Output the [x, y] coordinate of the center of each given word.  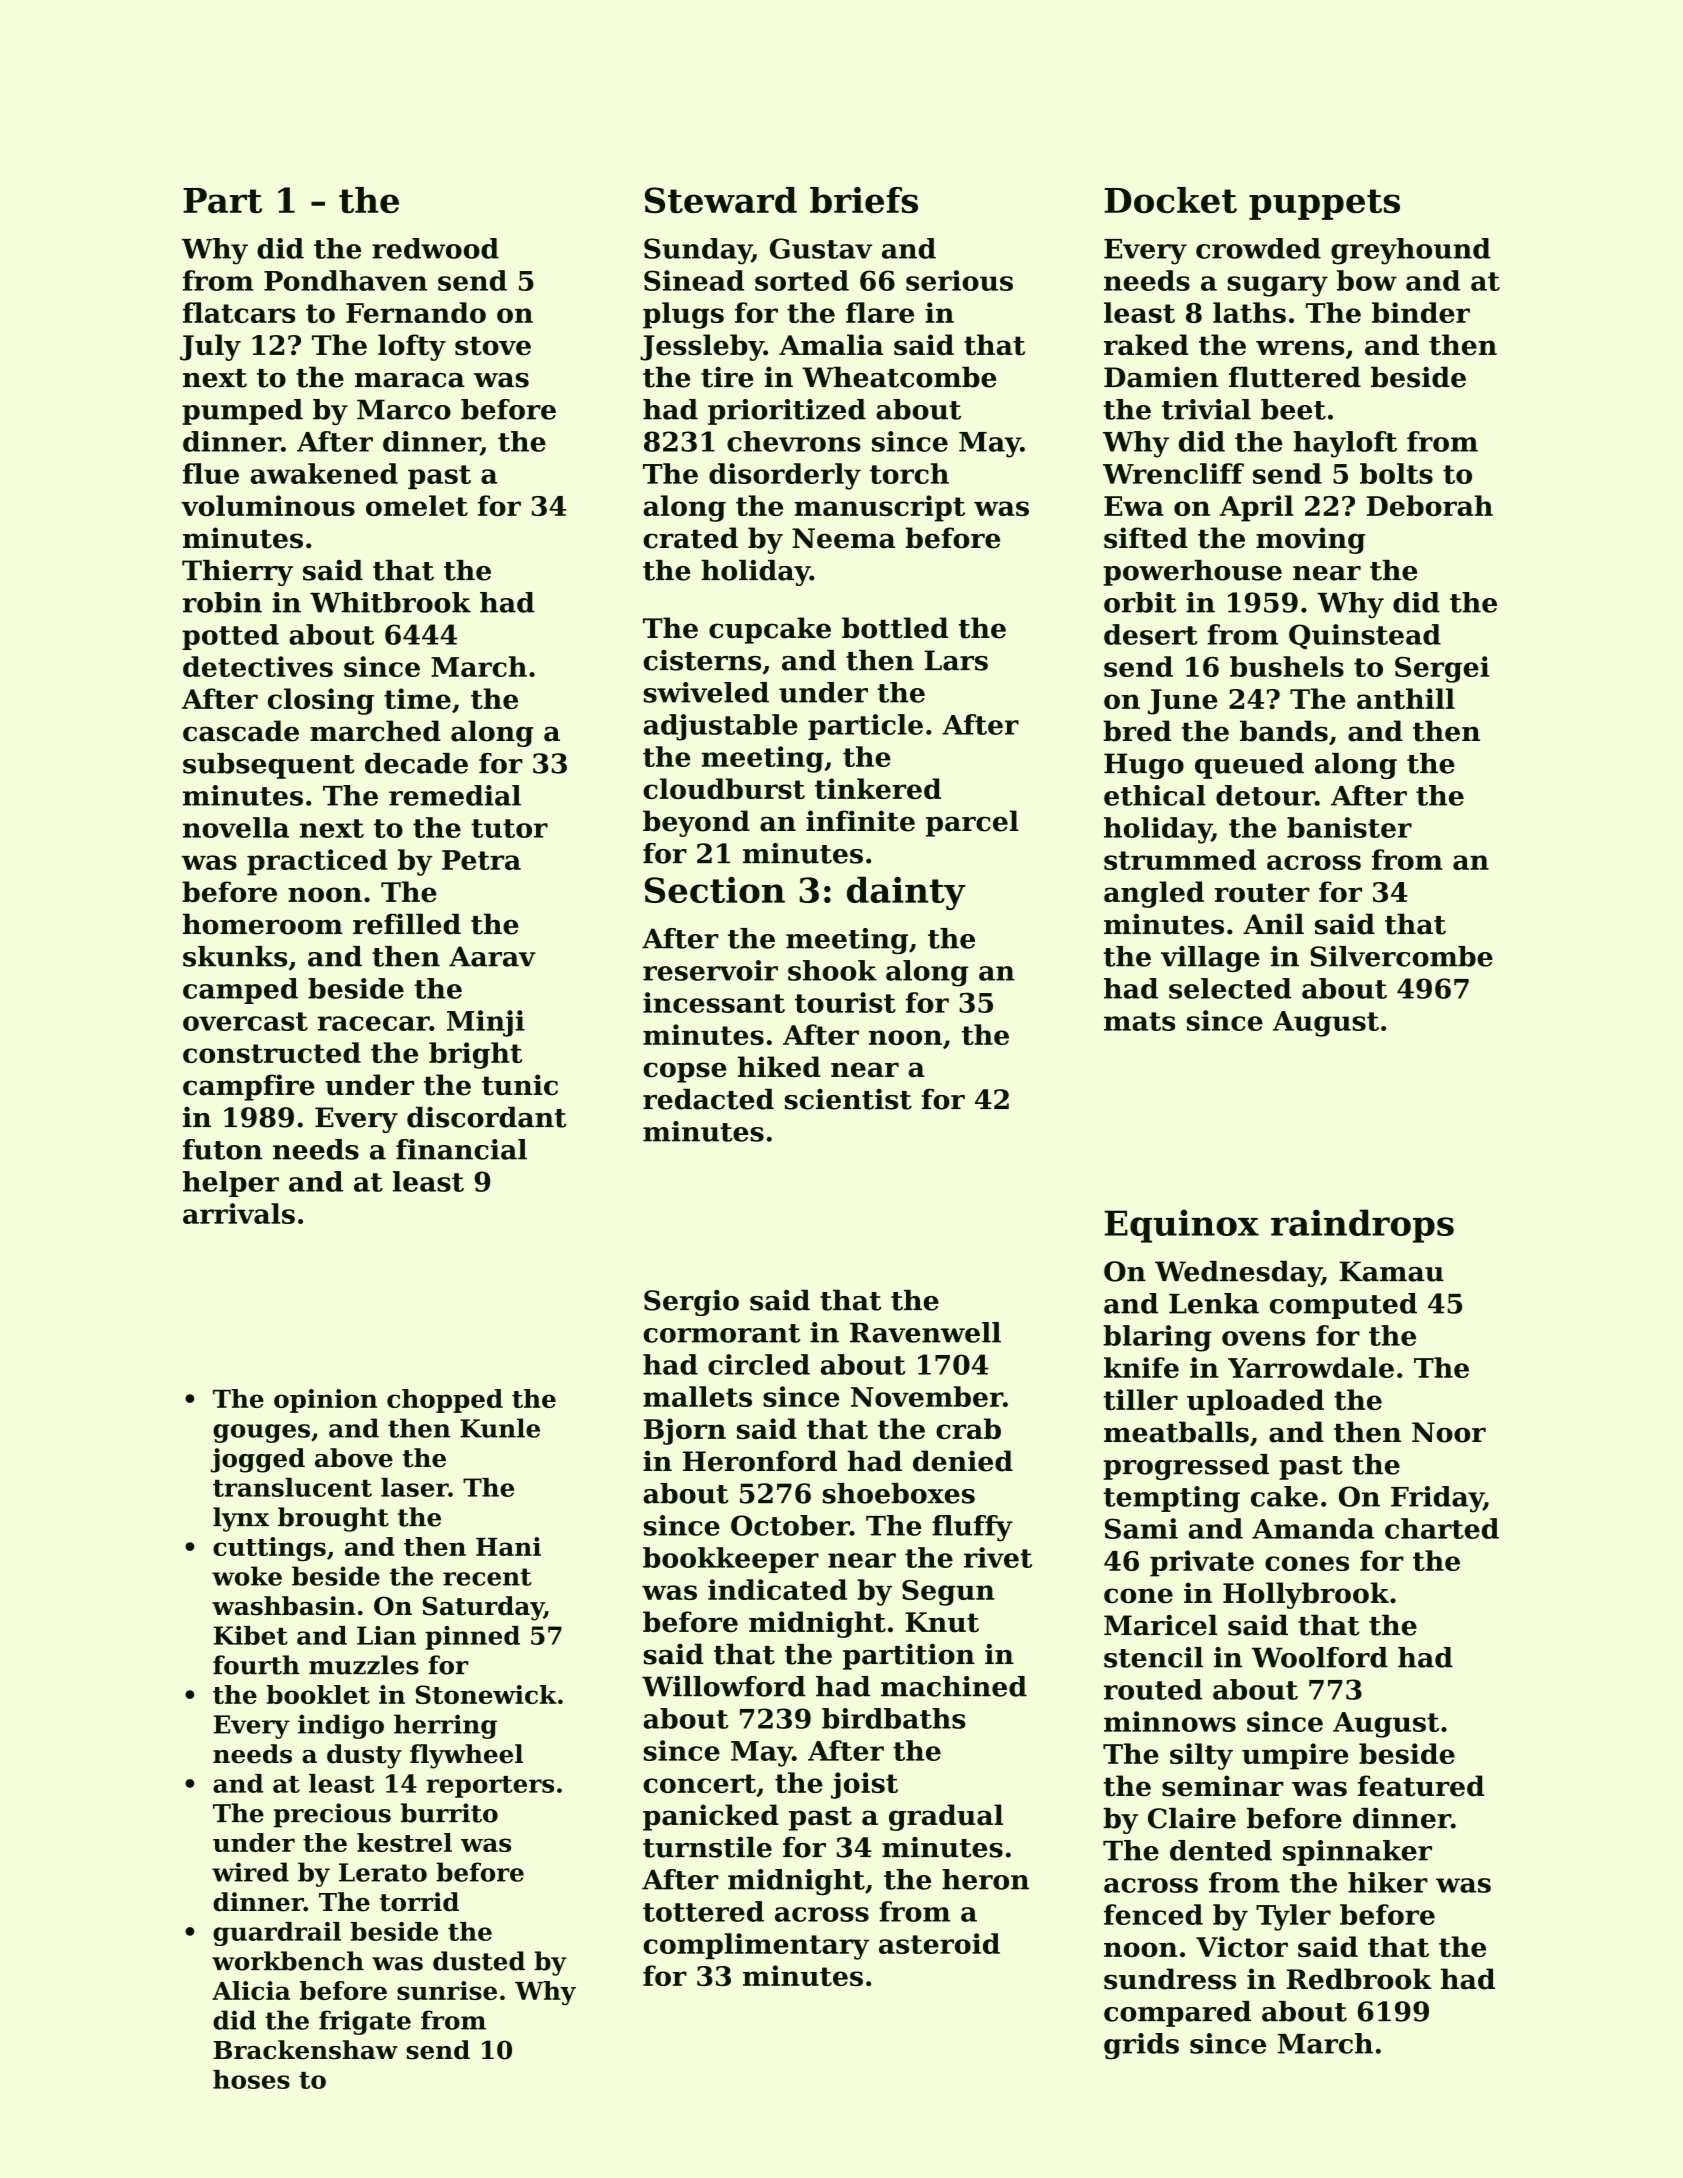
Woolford [1320, 1657]
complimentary [756, 1946]
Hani [508, 1546]
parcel [972, 823]
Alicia [251, 1990]
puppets [1324, 204]
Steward [721, 200]
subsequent [269, 766]
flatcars [239, 312]
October [790, 1525]
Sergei [1442, 669]
